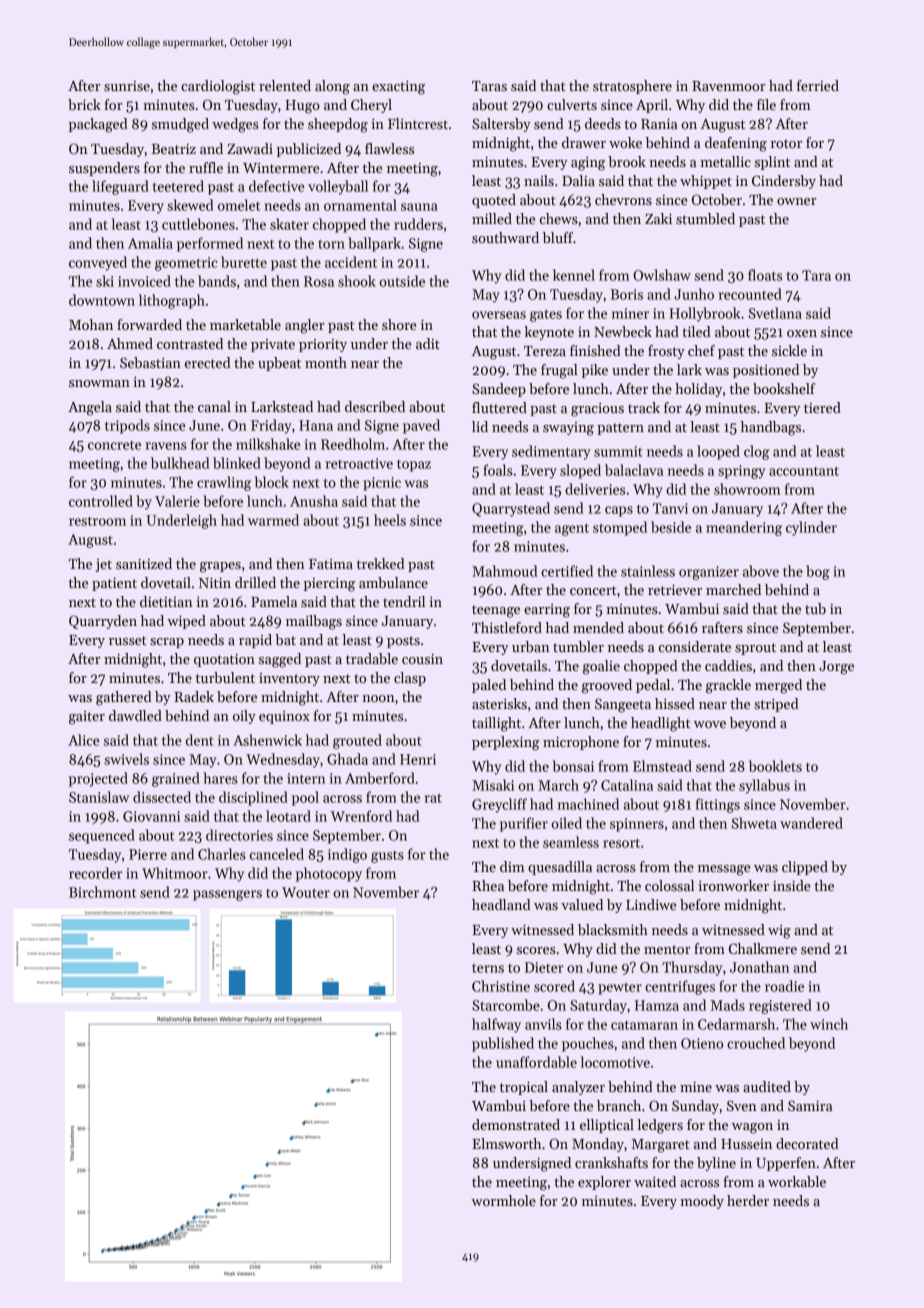 The width and height of the screenshot is (924, 1308). What do you see at coordinates (784, 388) in the screenshot?
I see `bookshelf` at bounding box center [784, 388].
